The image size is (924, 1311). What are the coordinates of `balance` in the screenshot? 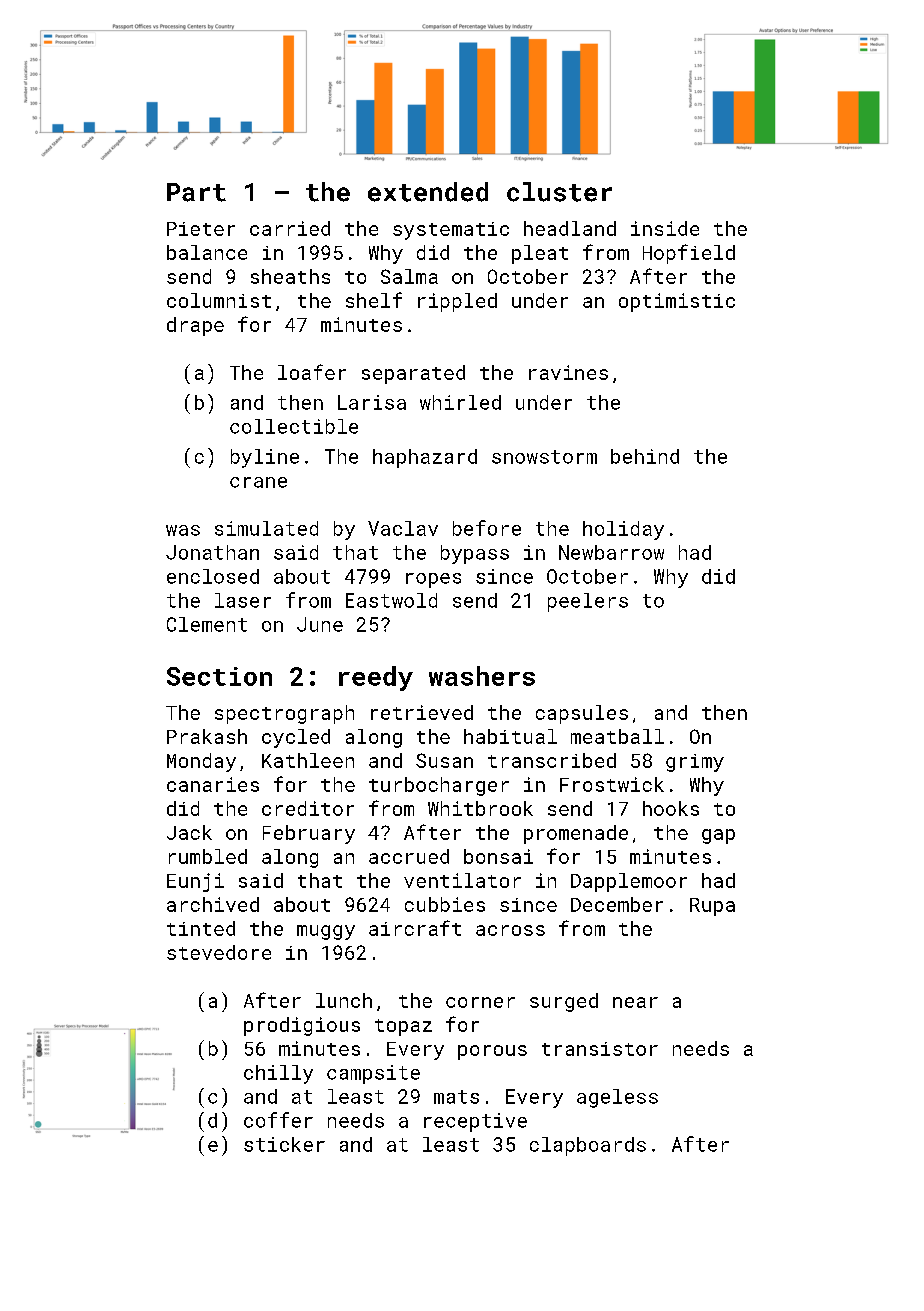 It's located at (207, 252).
